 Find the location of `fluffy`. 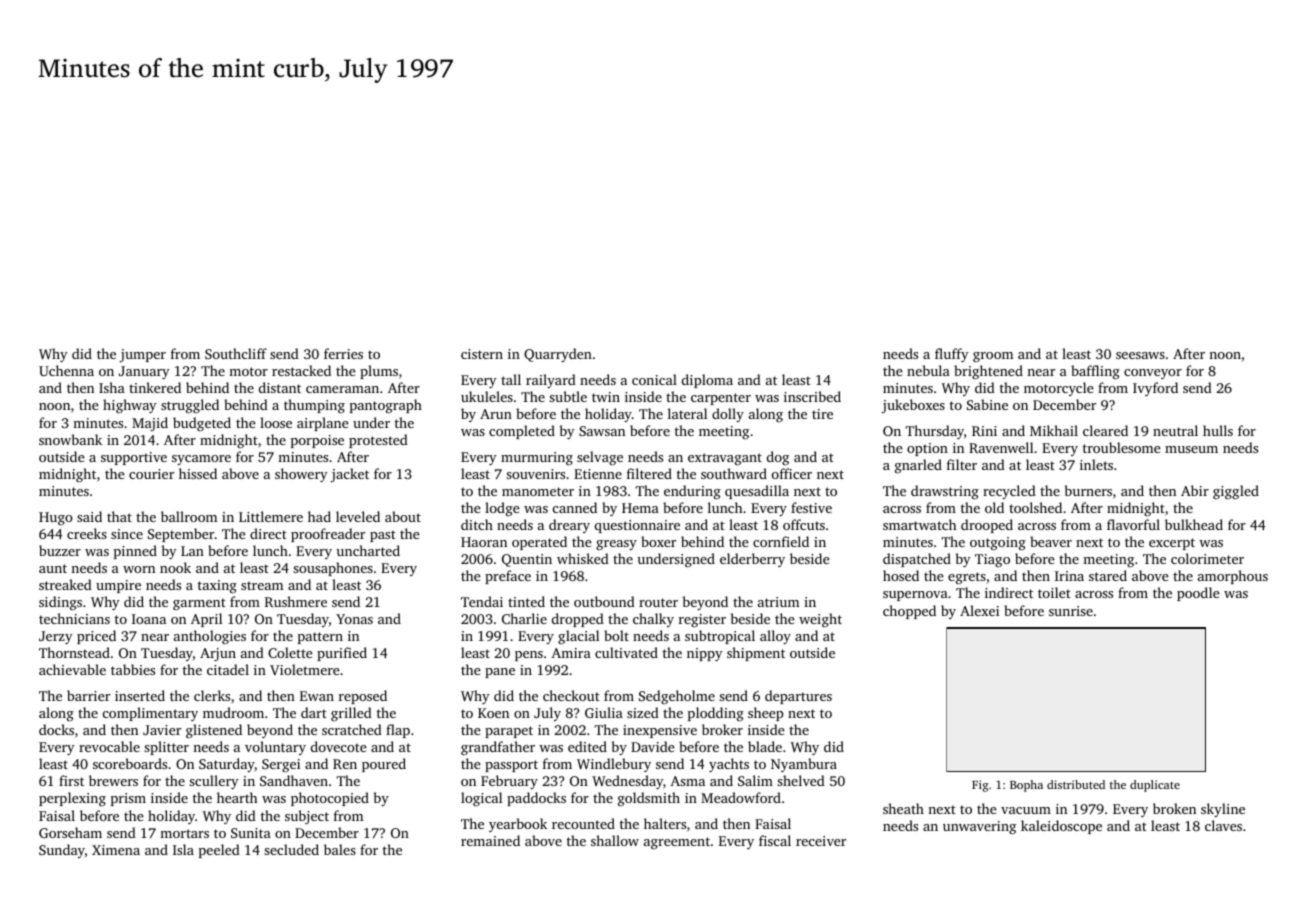

fluffy is located at coordinates (952, 355).
